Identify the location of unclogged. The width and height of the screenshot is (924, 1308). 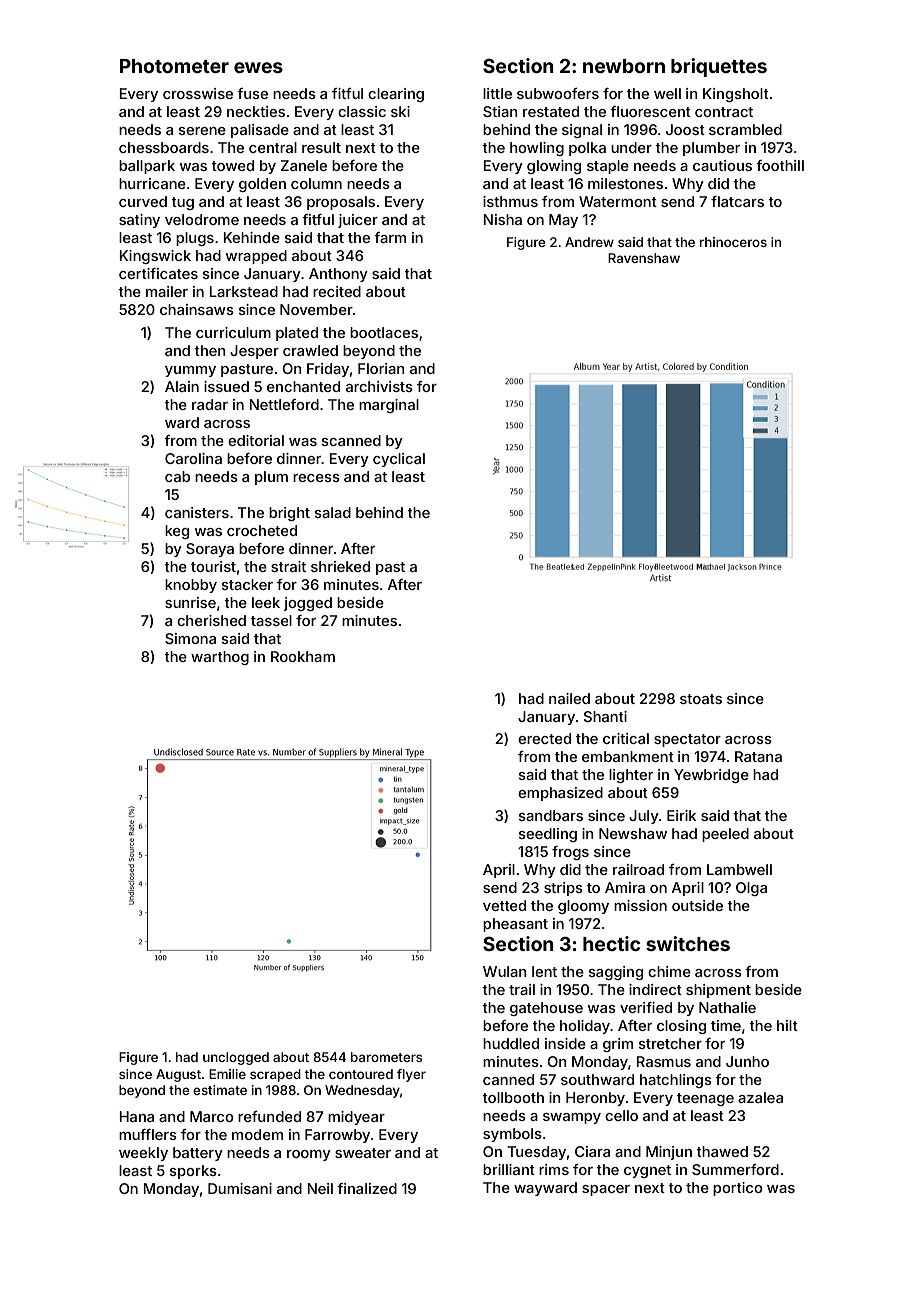
(236, 1058).
